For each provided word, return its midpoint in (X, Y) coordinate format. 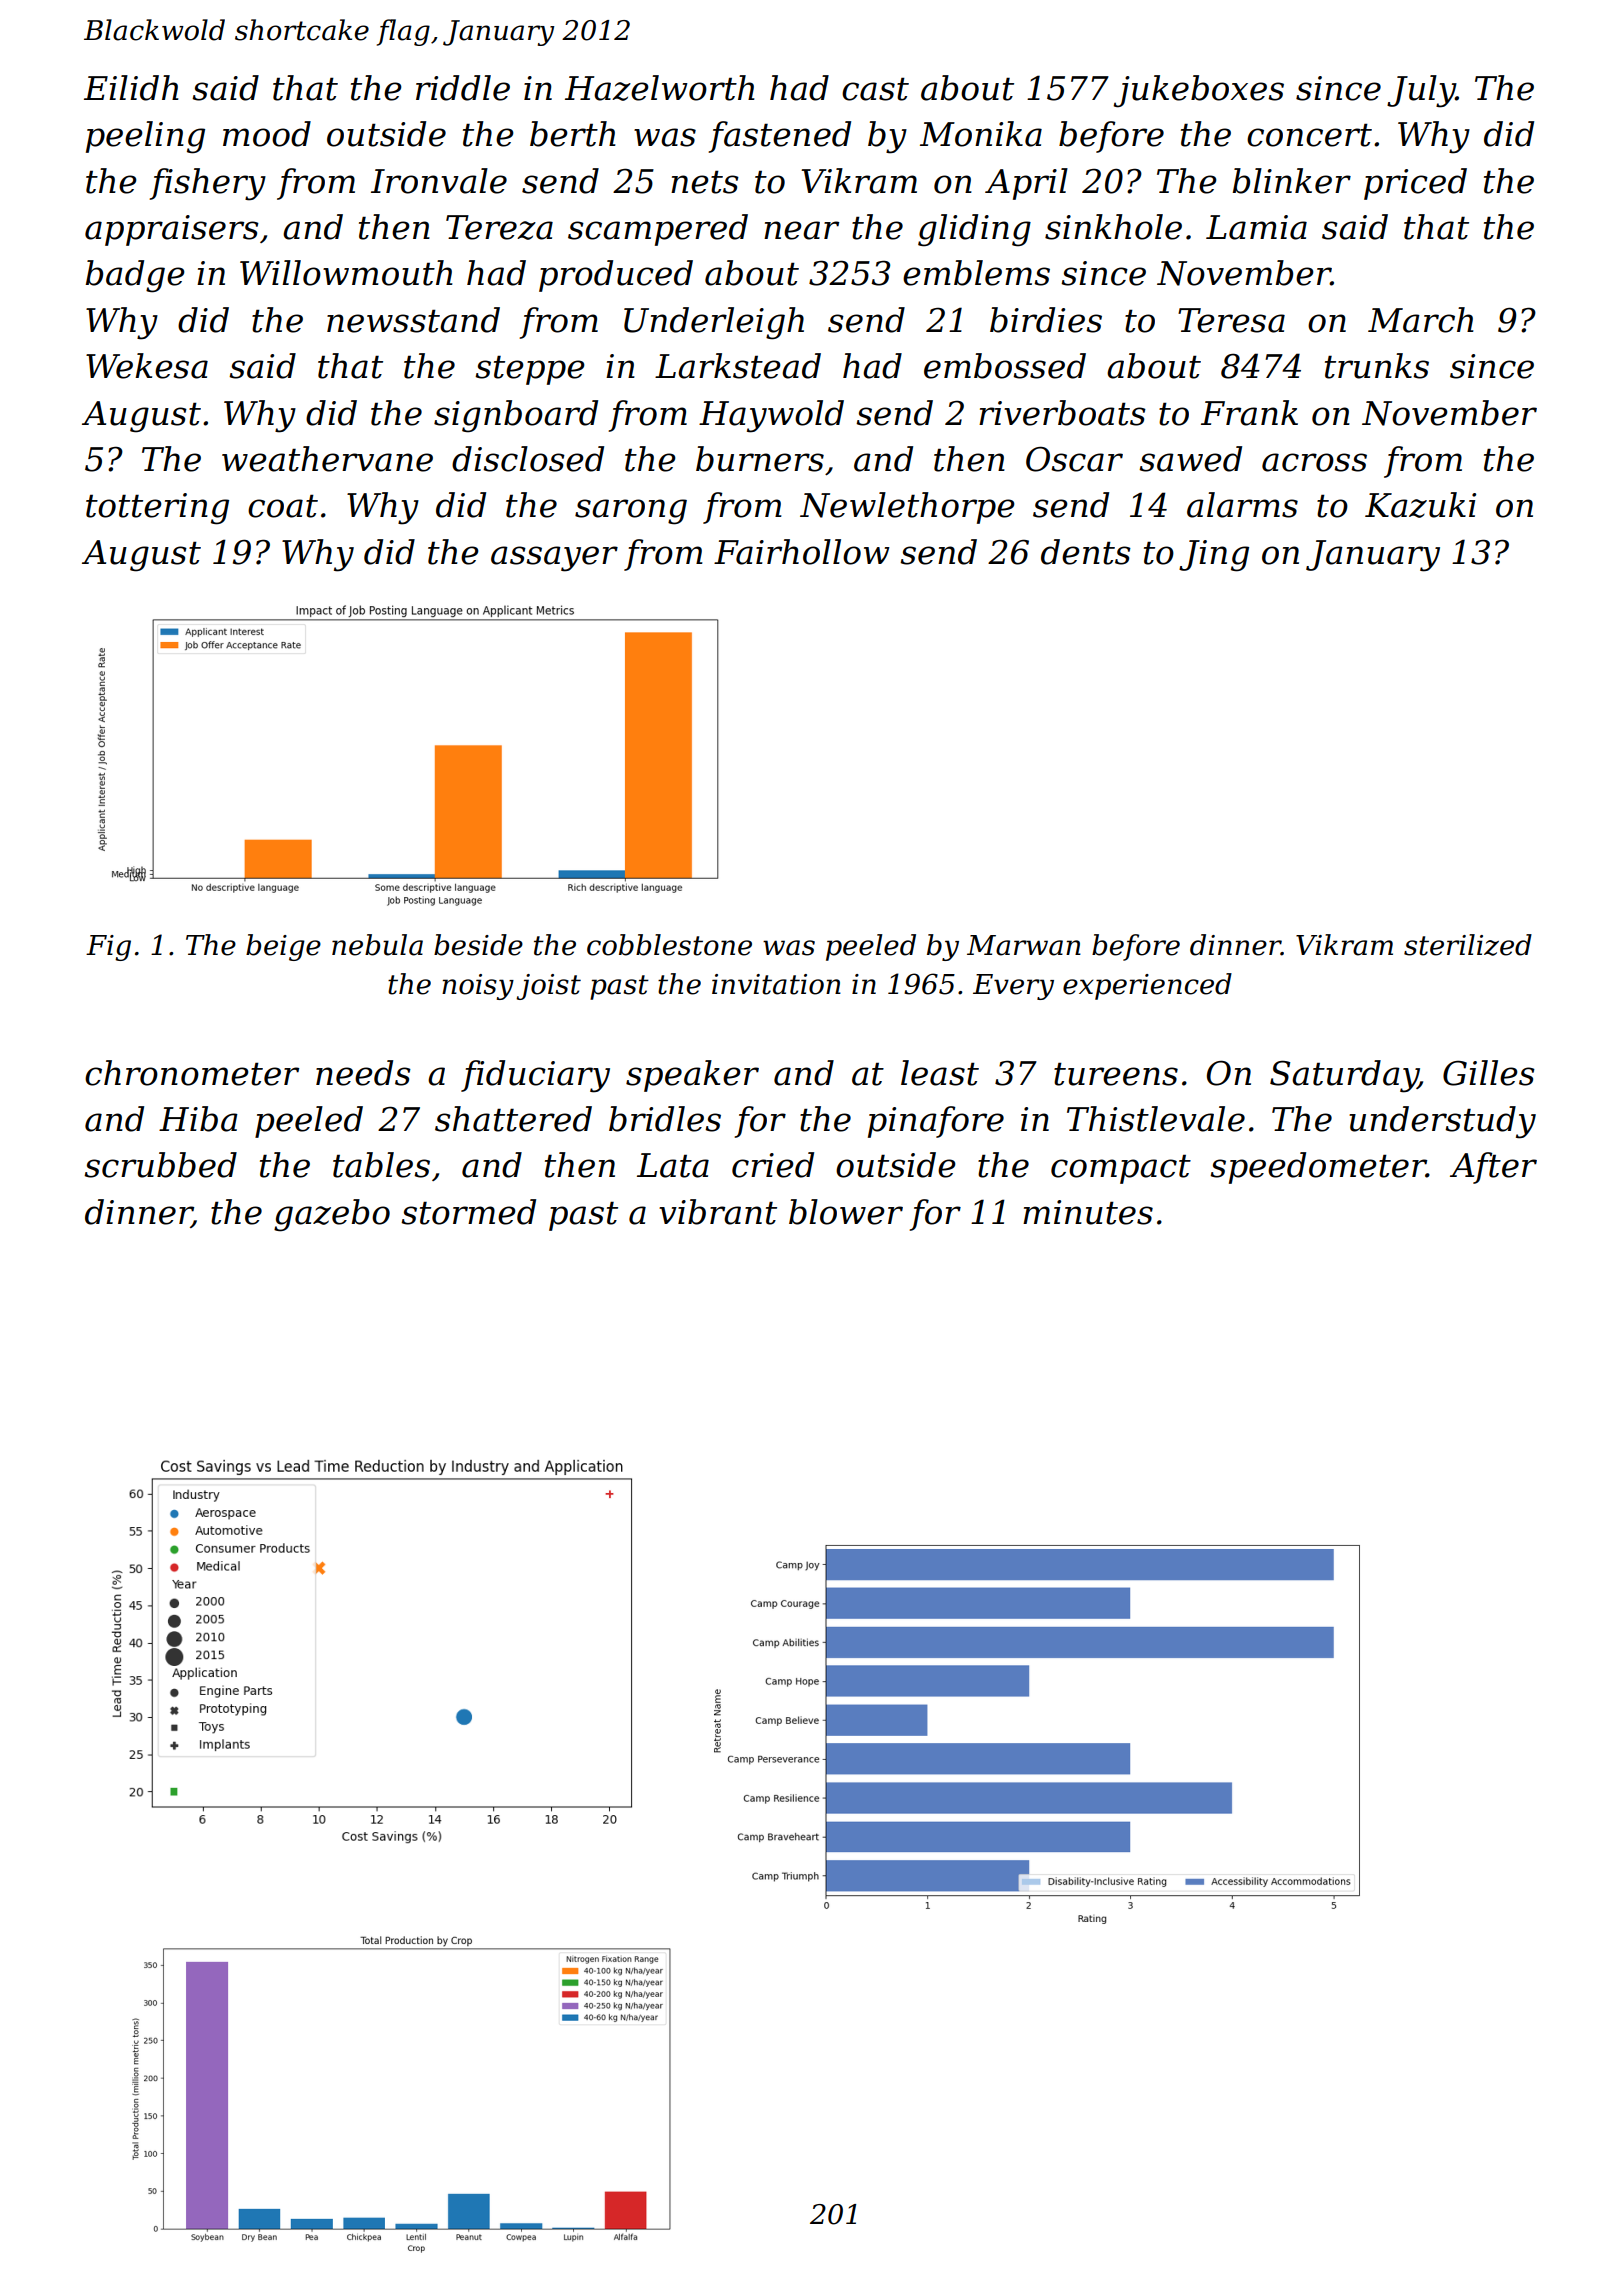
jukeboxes (1198, 91)
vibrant (718, 1212)
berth (572, 134)
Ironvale (439, 181)
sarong (631, 512)
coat (283, 506)
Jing (1214, 556)
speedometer (1318, 1168)
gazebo (332, 1215)
